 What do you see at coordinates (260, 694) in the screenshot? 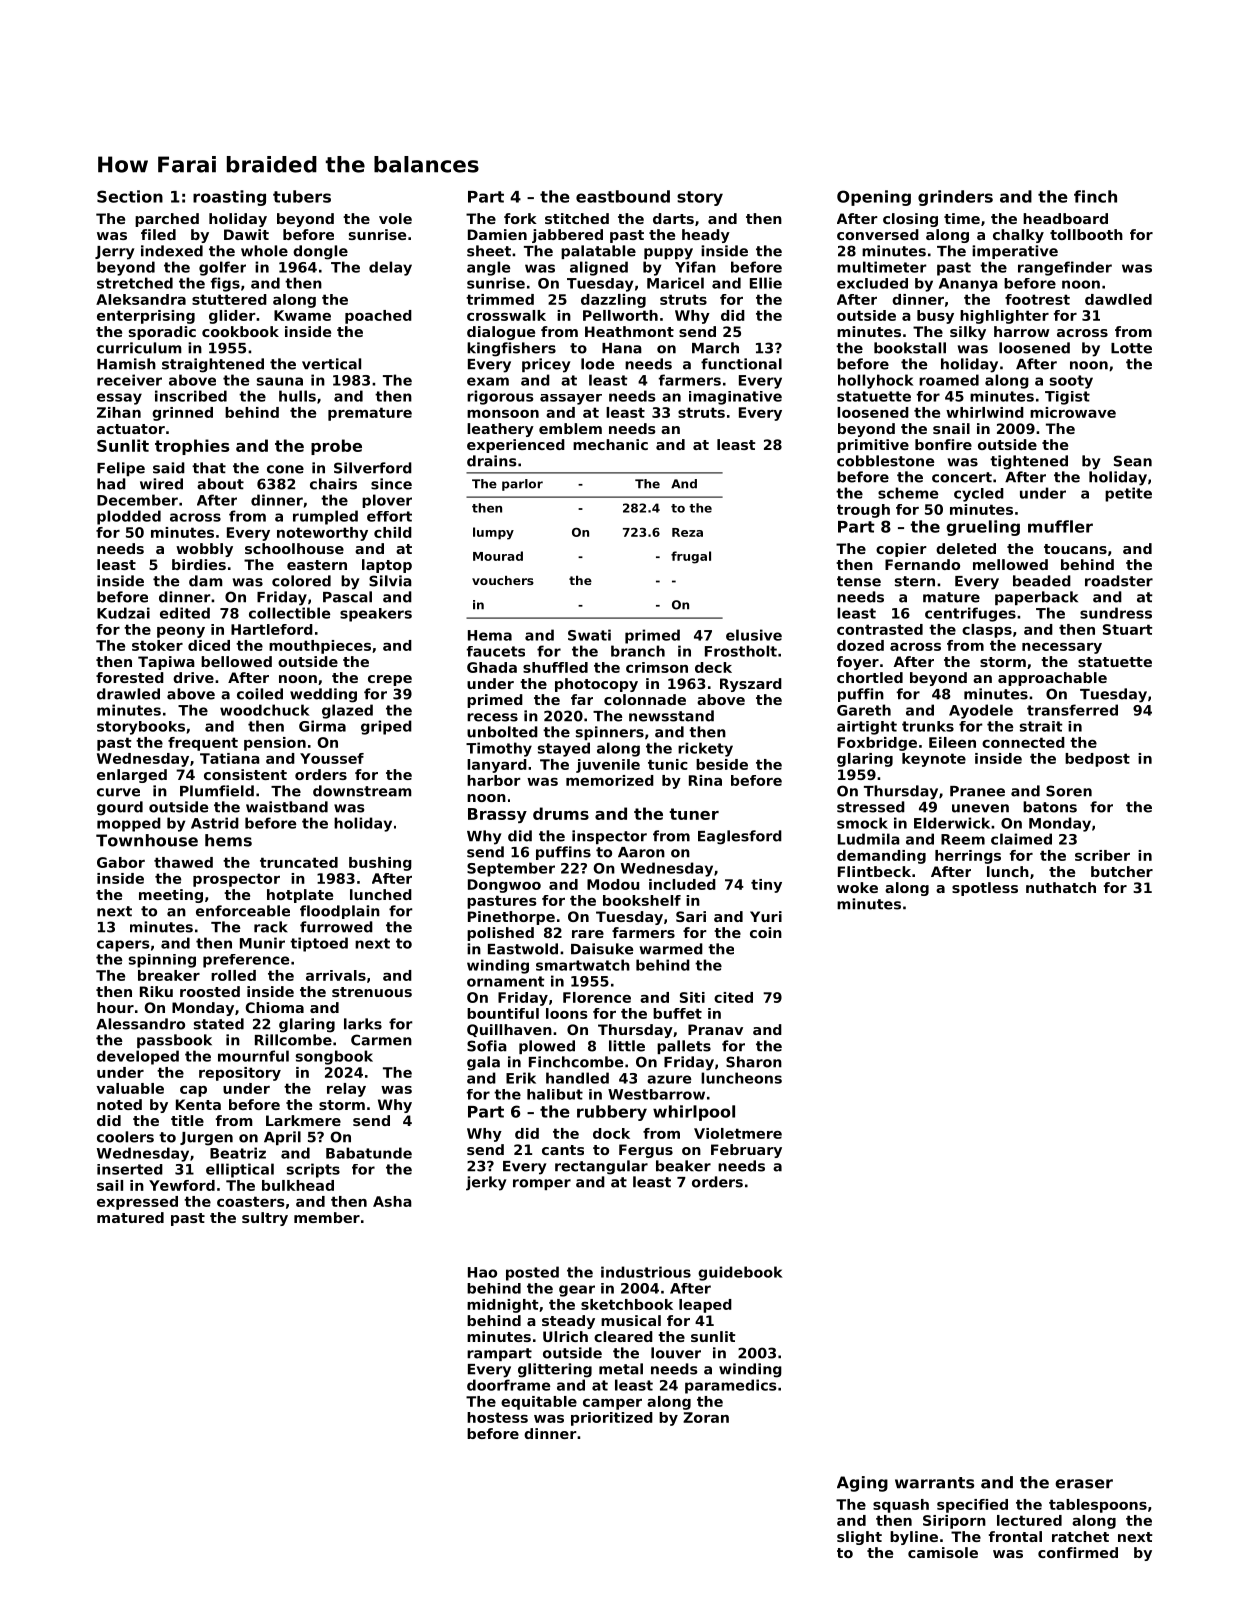
I see `coiled` at bounding box center [260, 694].
